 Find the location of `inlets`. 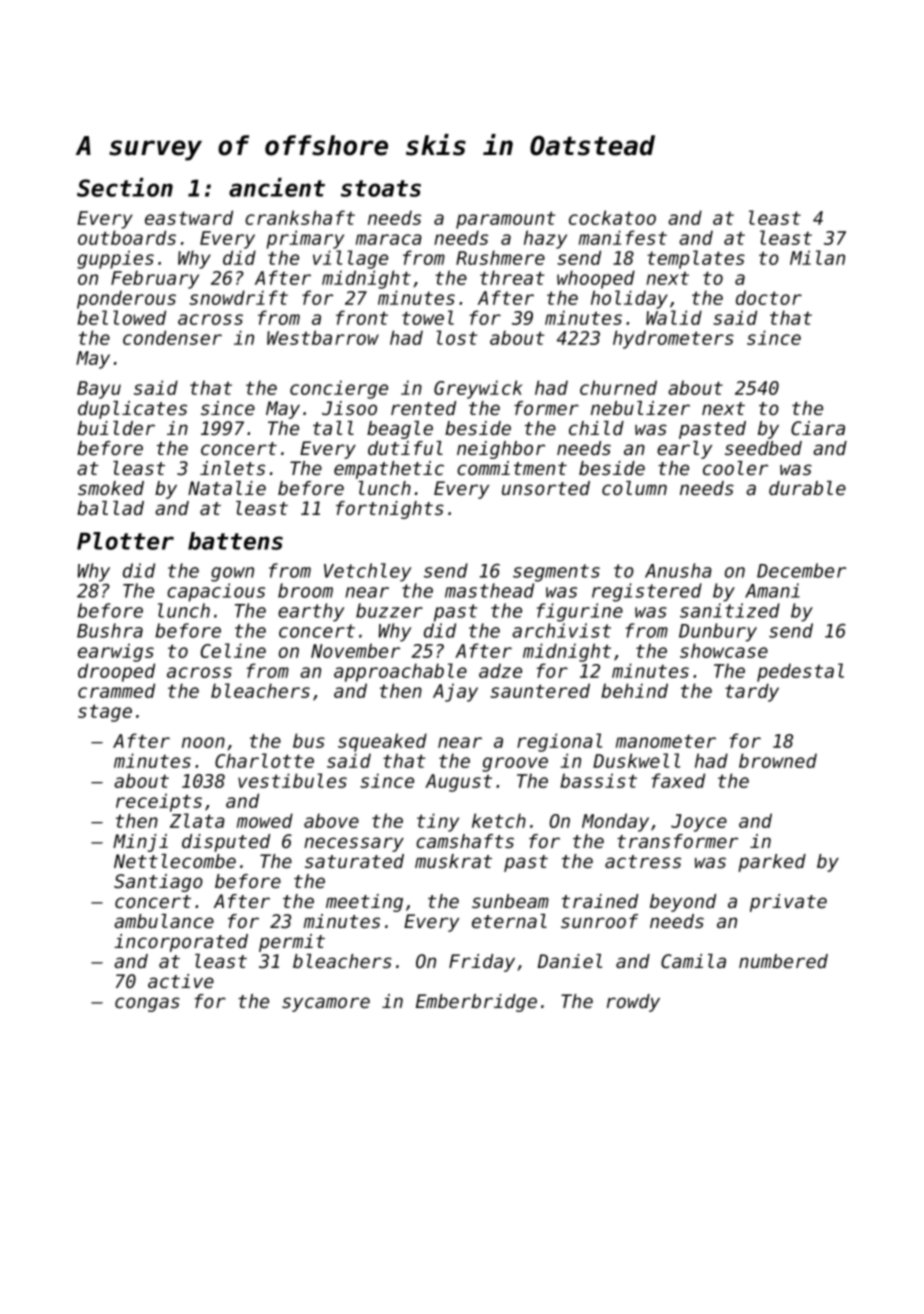

inlets is located at coordinates (232, 468).
